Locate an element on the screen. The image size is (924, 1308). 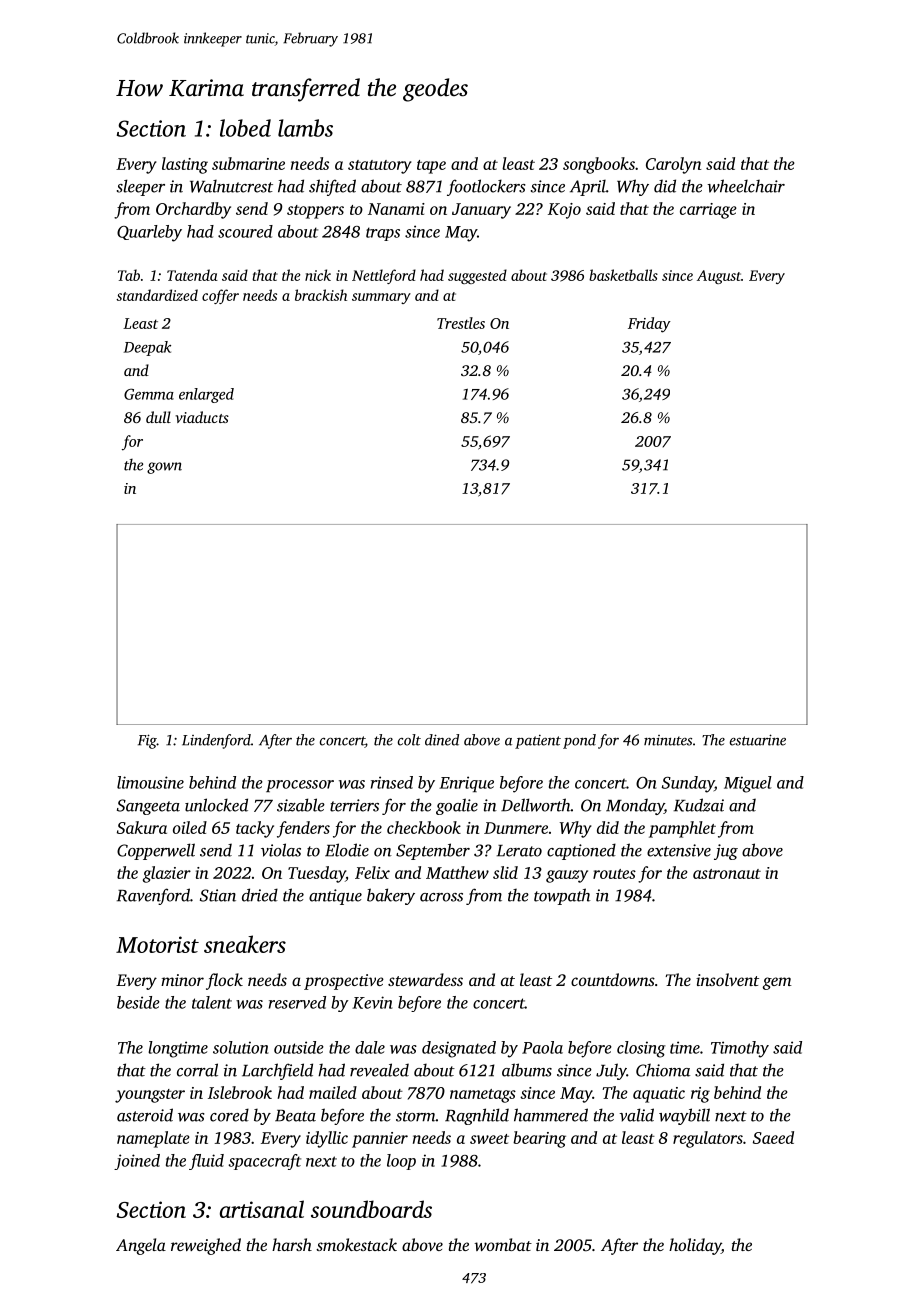
songbooks is located at coordinates (599, 165).
